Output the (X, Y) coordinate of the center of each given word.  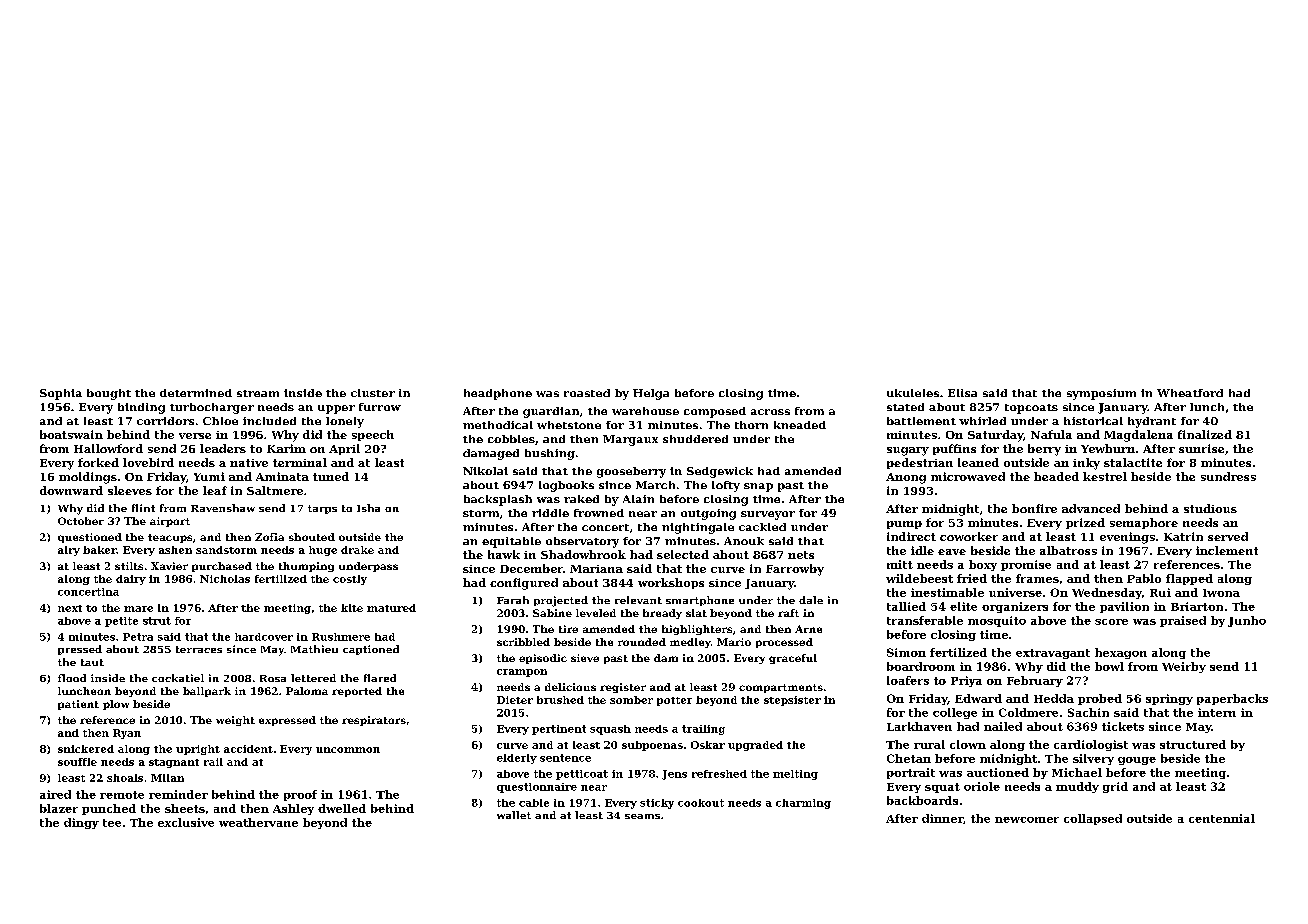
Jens (674, 775)
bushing (550, 454)
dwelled (342, 808)
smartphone (700, 601)
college (955, 713)
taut (92, 662)
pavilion (1124, 607)
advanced (1091, 508)
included (269, 421)
